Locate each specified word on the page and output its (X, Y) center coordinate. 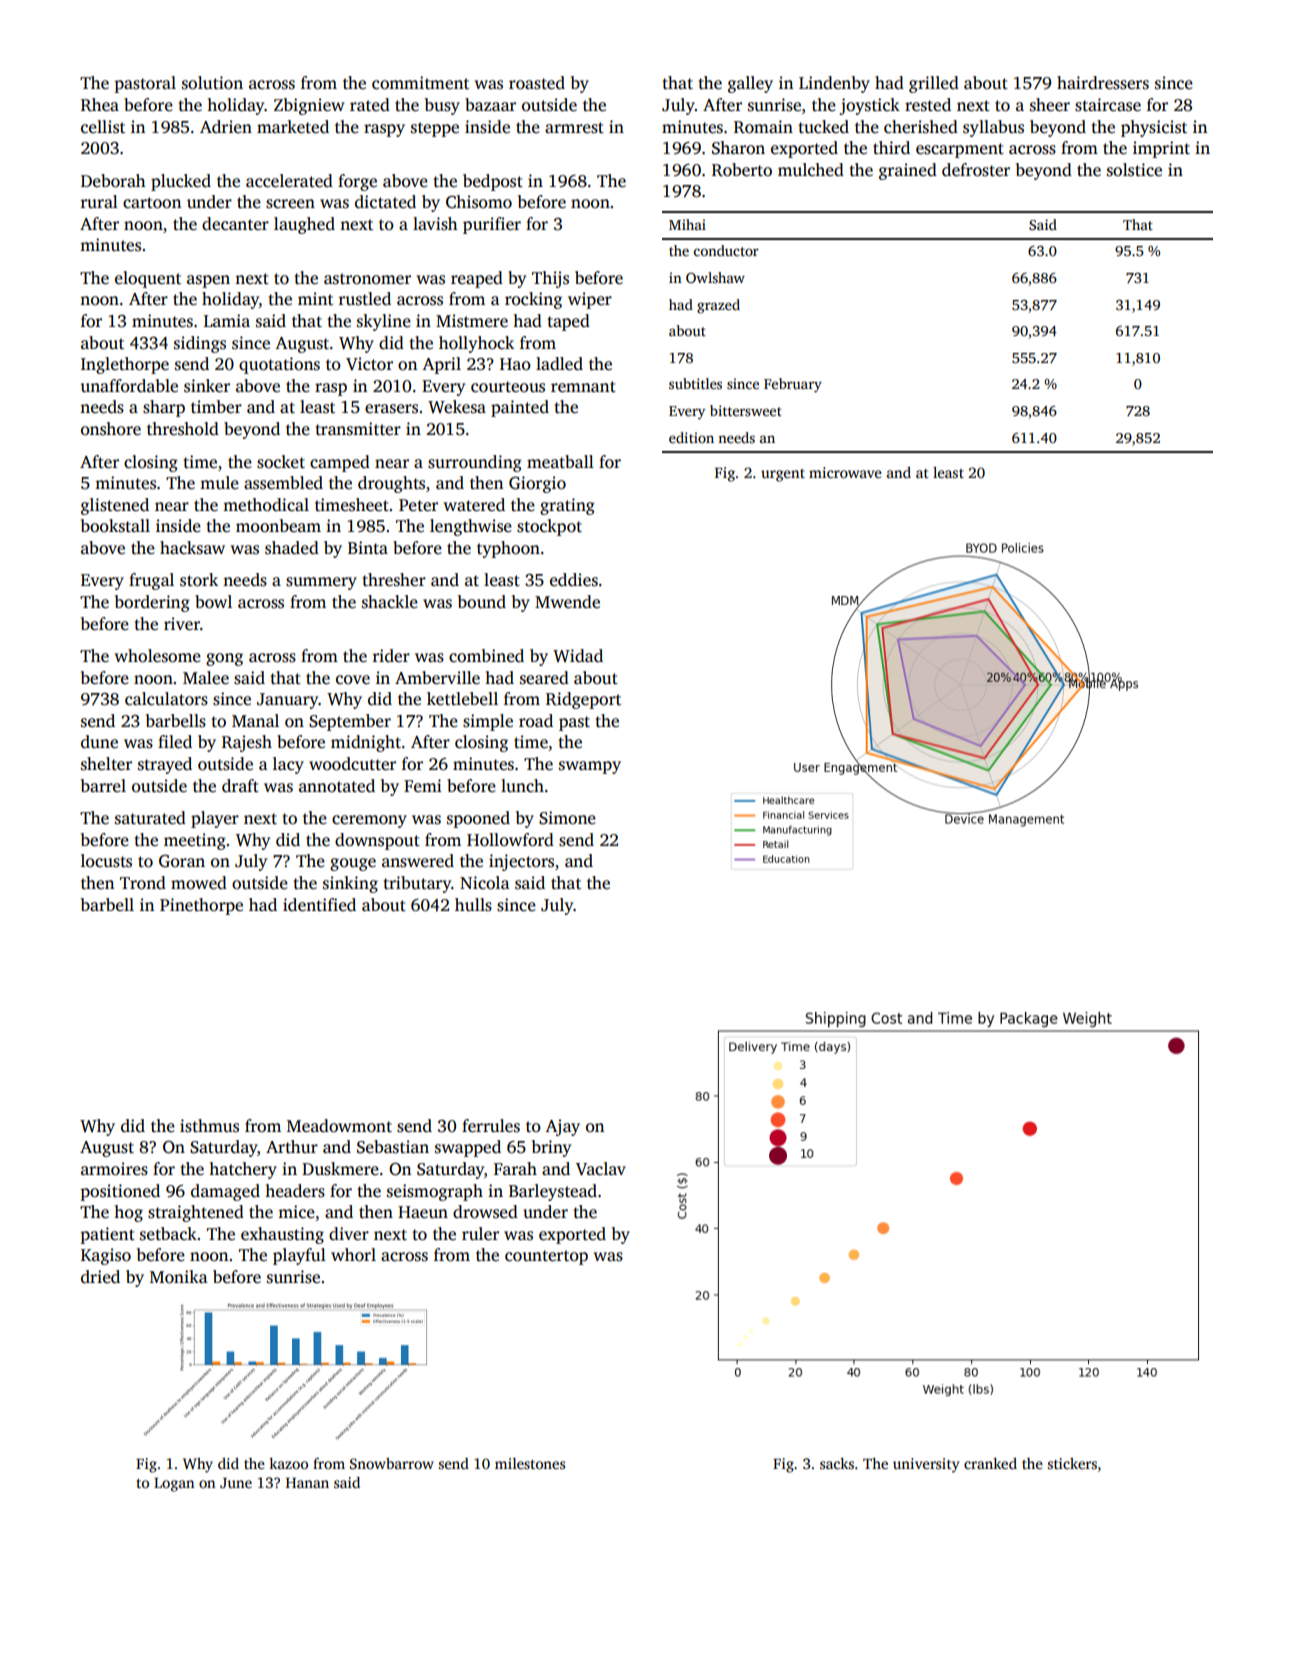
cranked (990, 1463)
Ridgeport (583, 700)
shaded (292, 548)
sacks (837, 1463)
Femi (423, 785)
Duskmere (340, 1169)
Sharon (738, 148)
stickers (1072, 1463)
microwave (845, 472)
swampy (590, 767)
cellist (103, 127)
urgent (783, 475)
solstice (1134, 170)
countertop (546, 1257)
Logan (174, 1485)
